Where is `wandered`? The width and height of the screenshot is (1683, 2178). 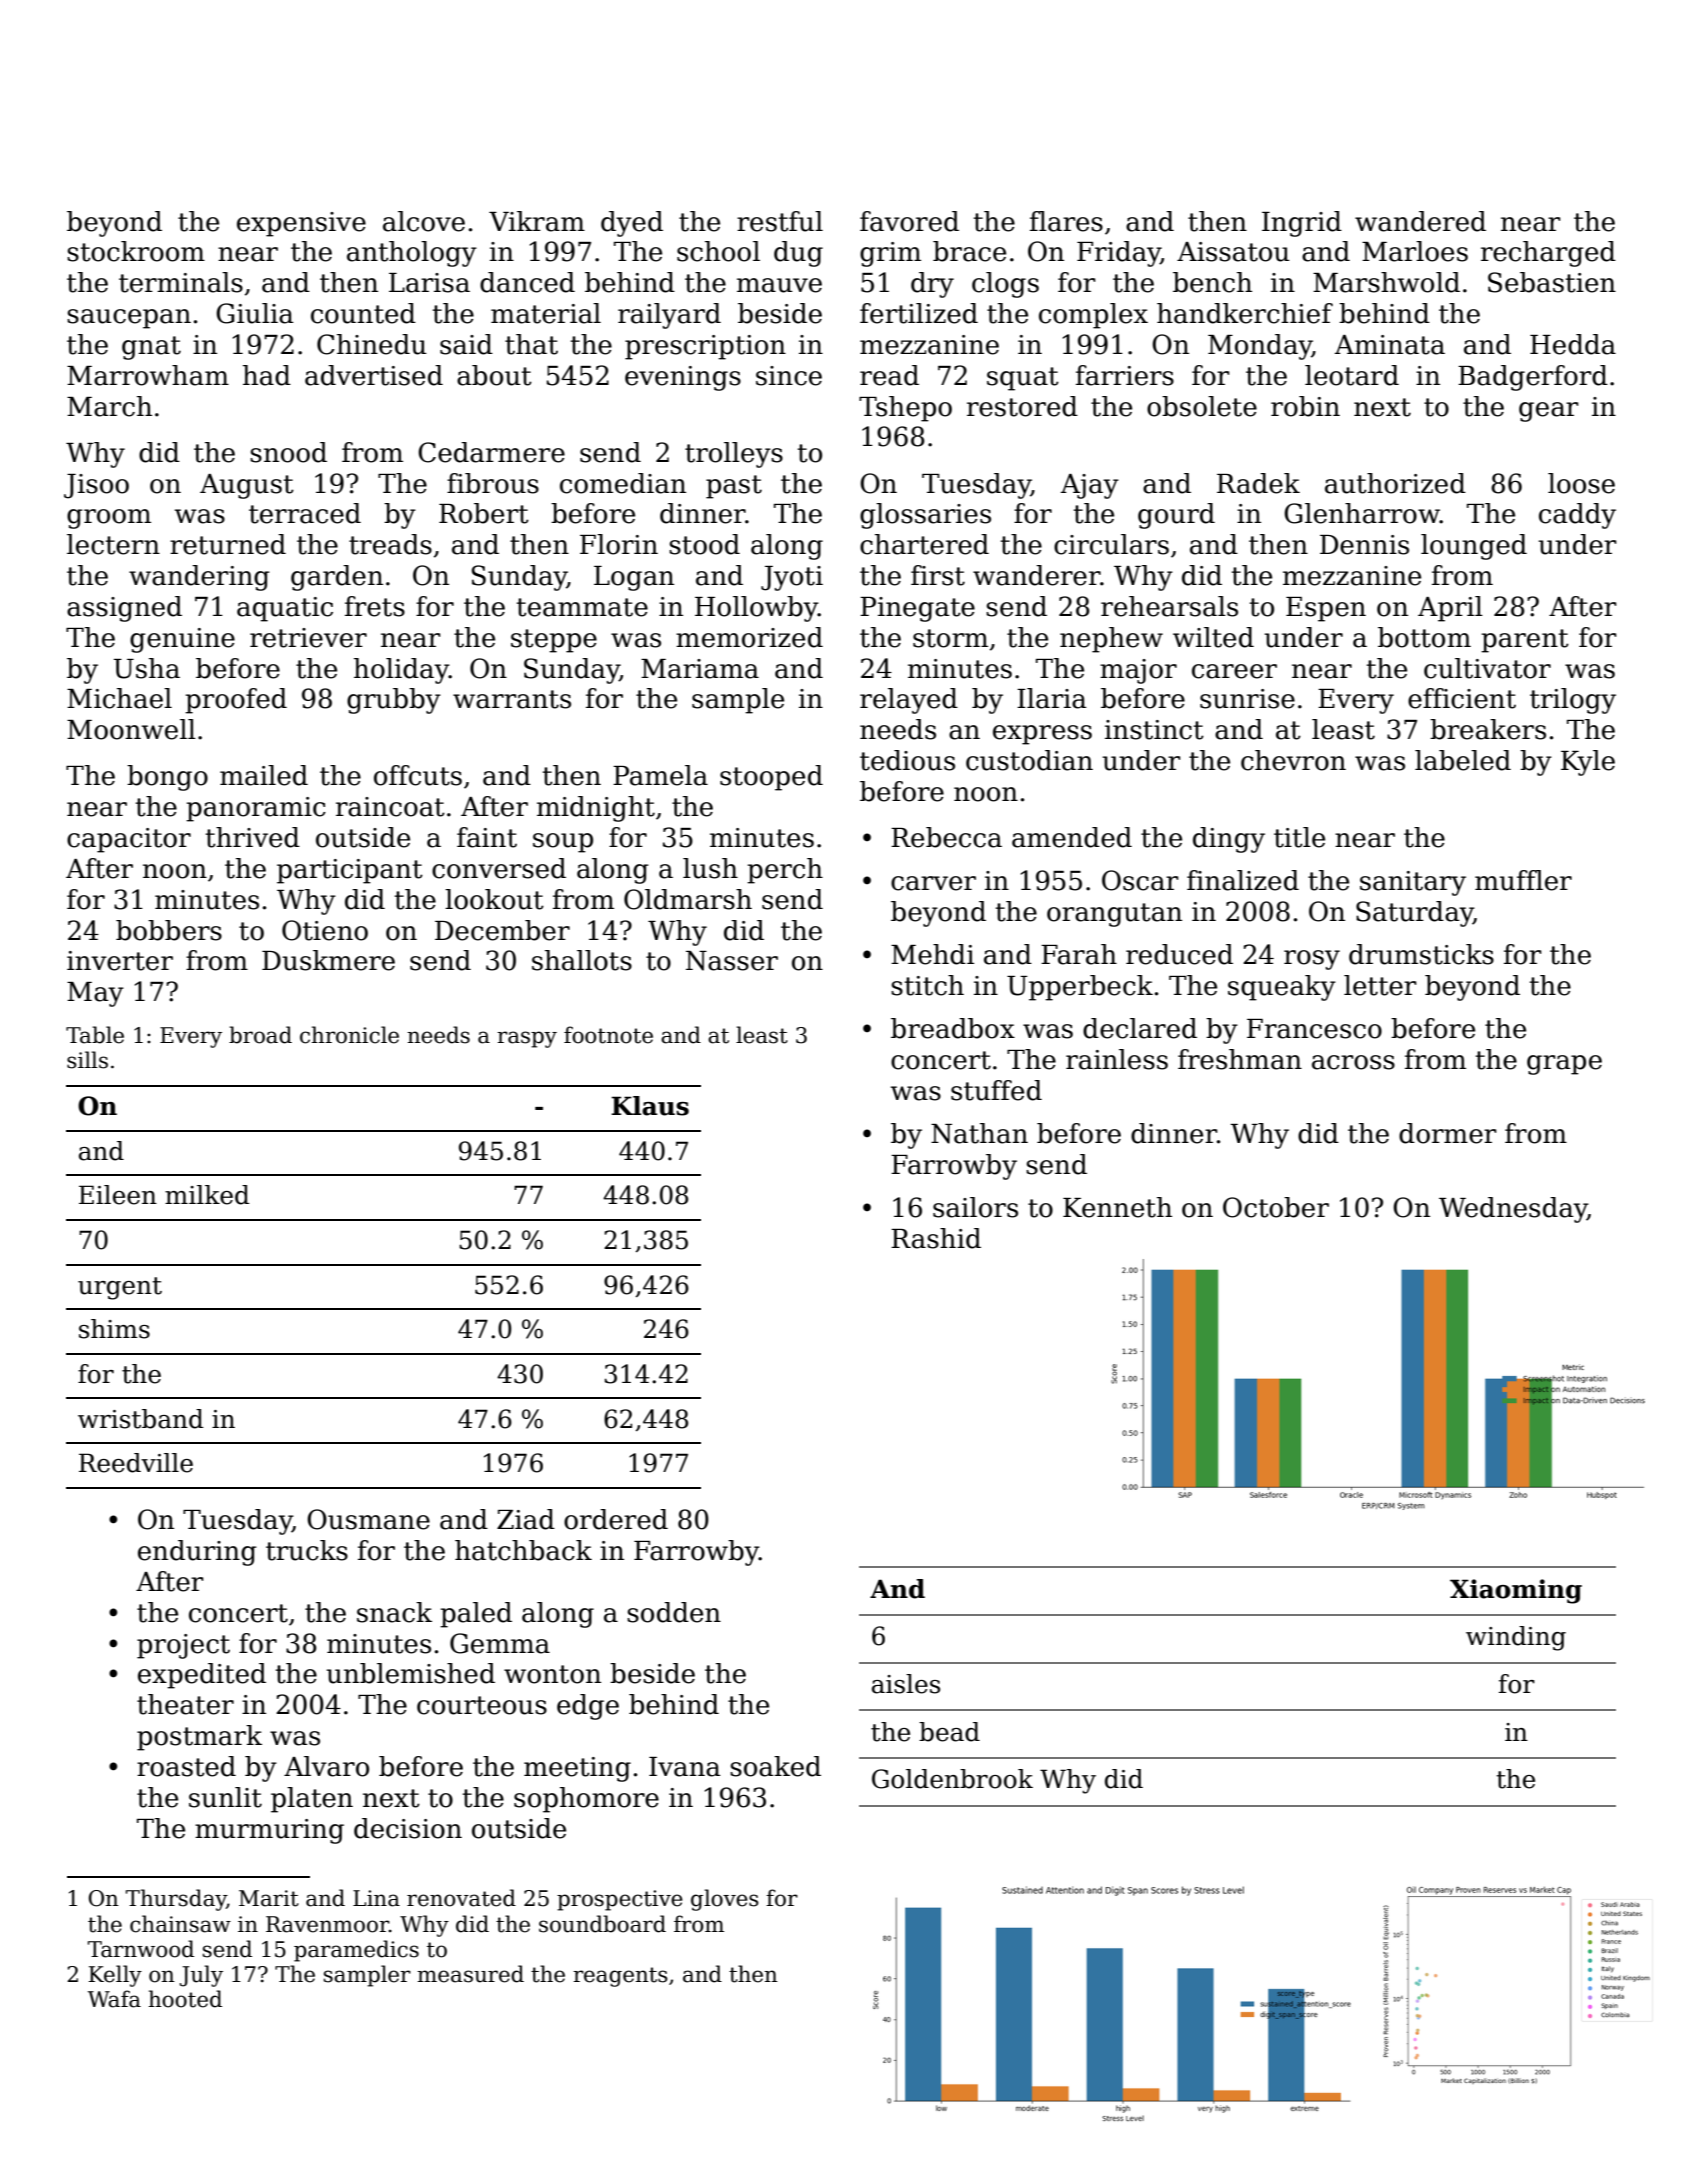
wandered is located at coordinates (1420, 221).
